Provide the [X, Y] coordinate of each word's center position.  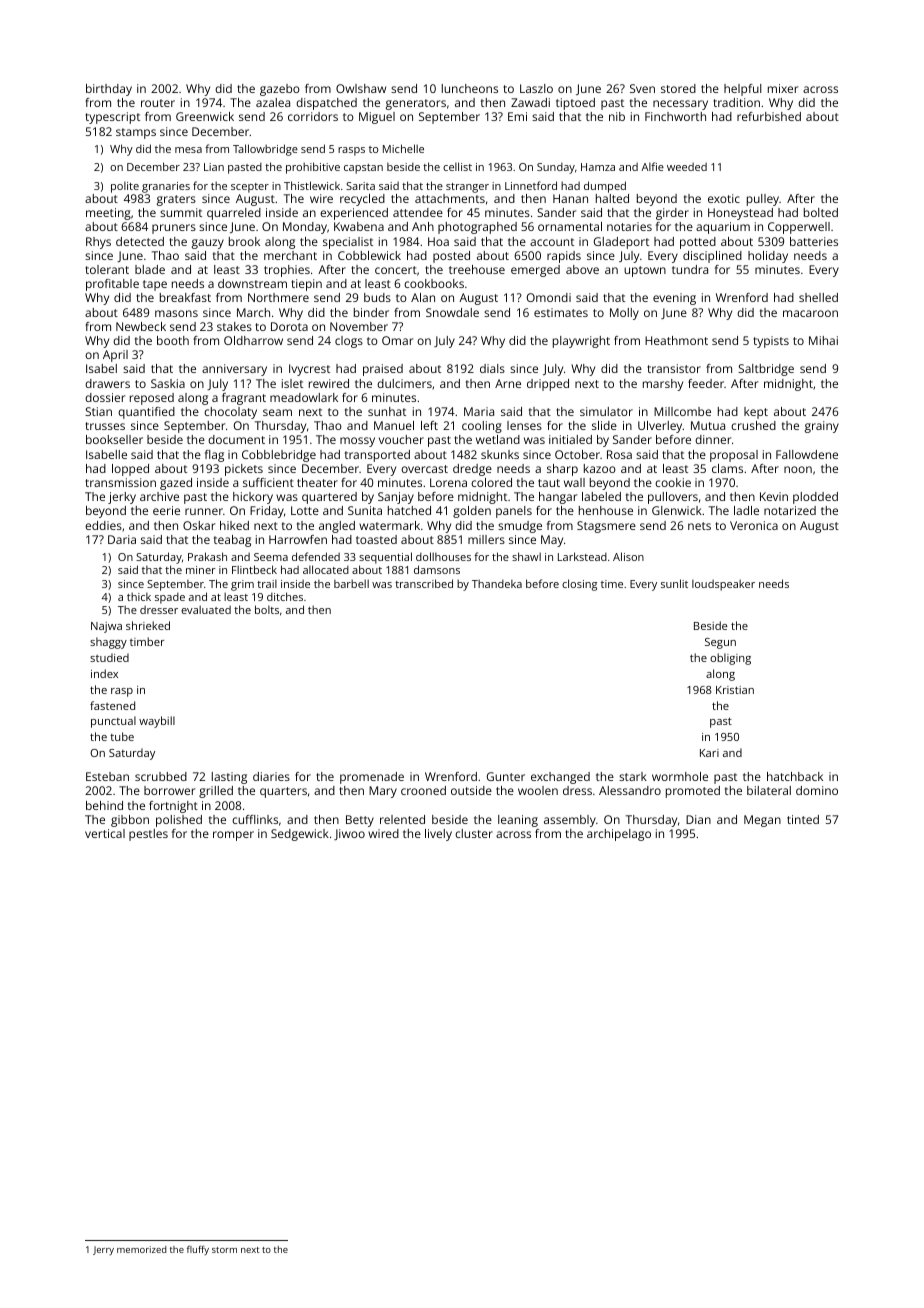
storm [224, 1250]
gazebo [280, 90]
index [104, 673]
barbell [351, 583]
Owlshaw [361, 88]
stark [633, 776]
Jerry [103, 1250]
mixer [783, 88]
